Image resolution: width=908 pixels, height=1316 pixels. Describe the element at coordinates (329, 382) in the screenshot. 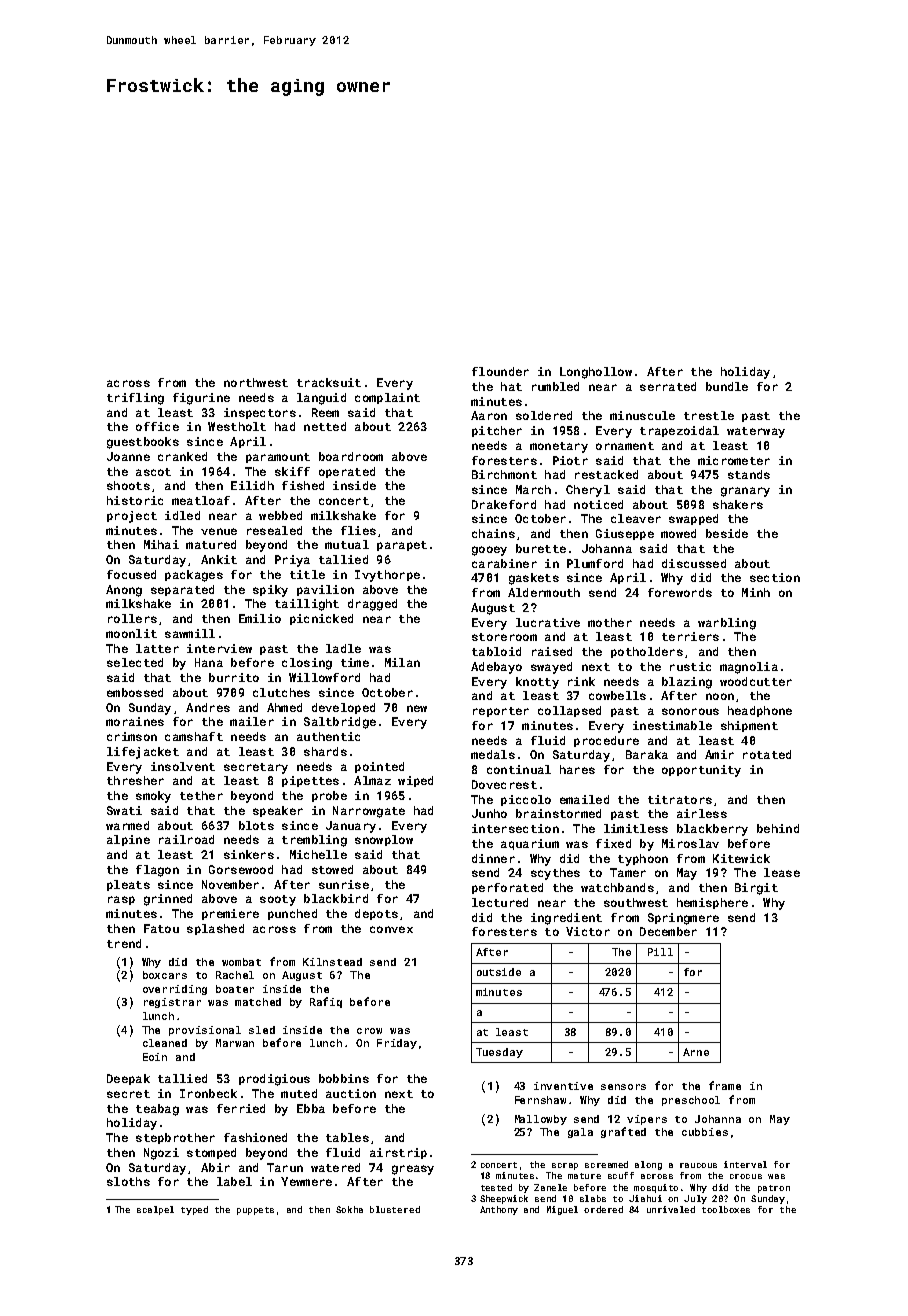

I see `tracksuit` at that location.
